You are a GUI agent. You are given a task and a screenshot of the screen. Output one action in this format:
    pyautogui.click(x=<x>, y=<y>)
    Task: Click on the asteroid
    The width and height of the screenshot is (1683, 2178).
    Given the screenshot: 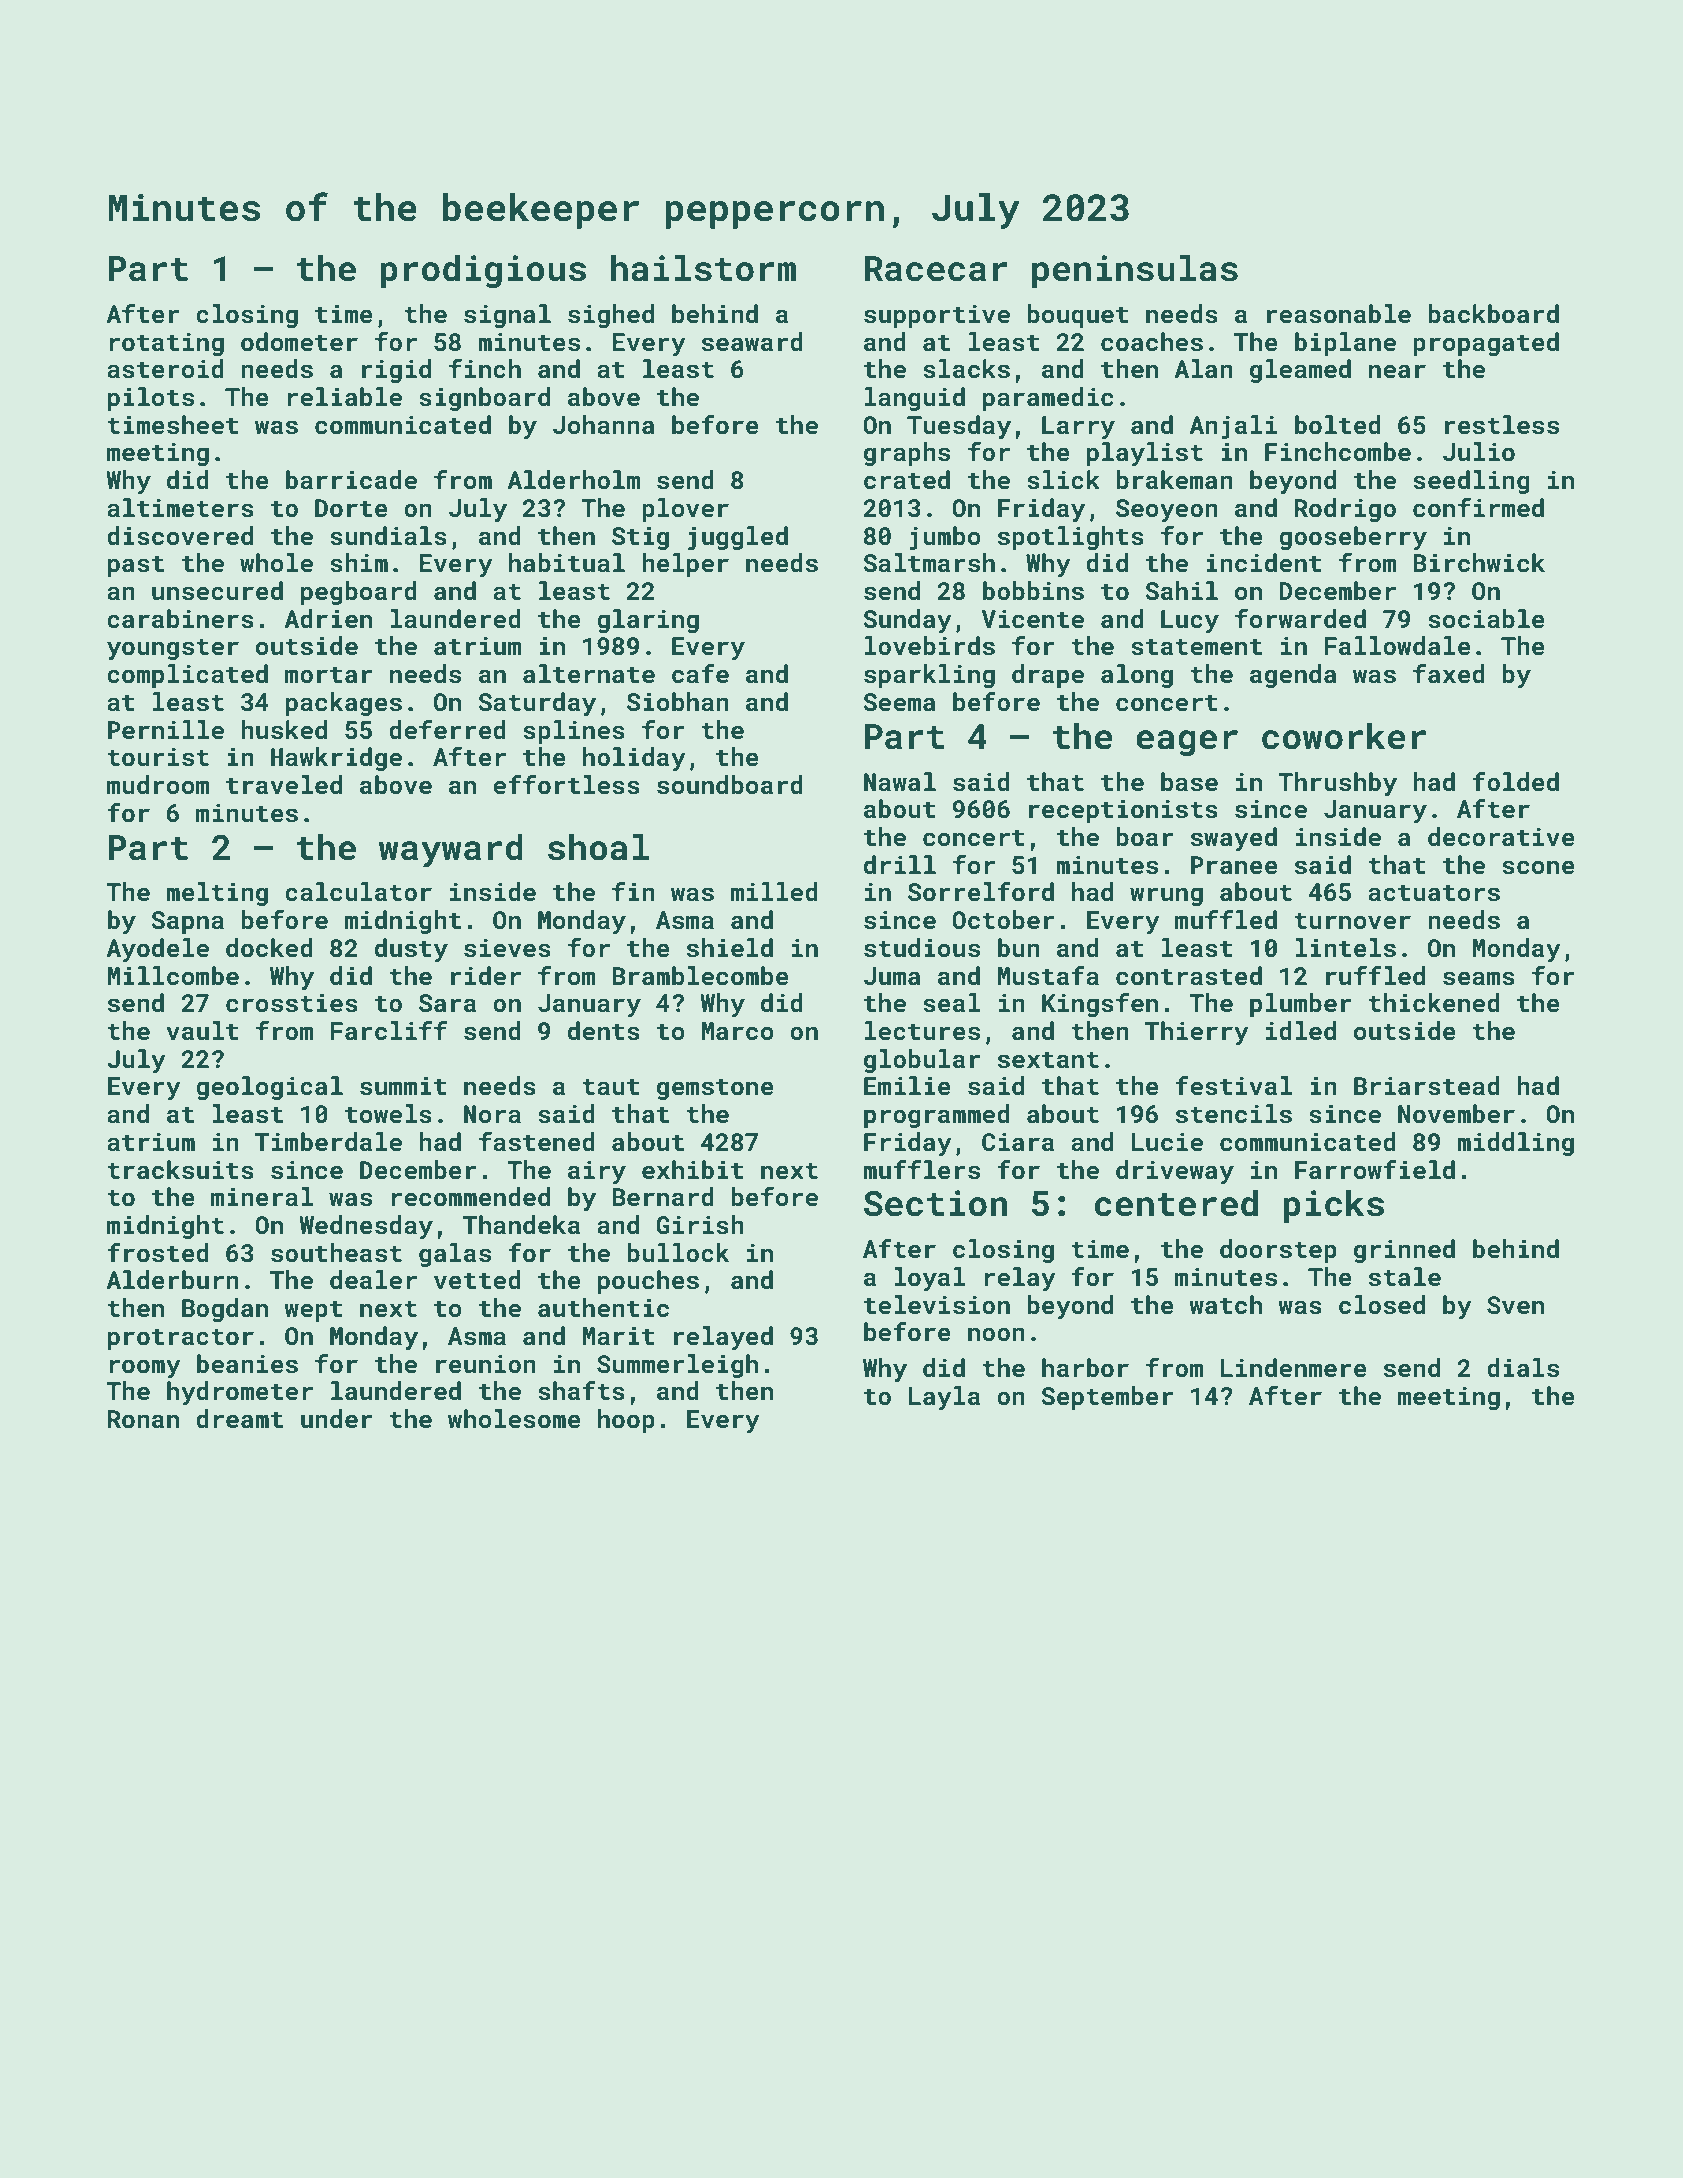 What is the action you would take?
    pyautogui.click(x=165, y=369)
